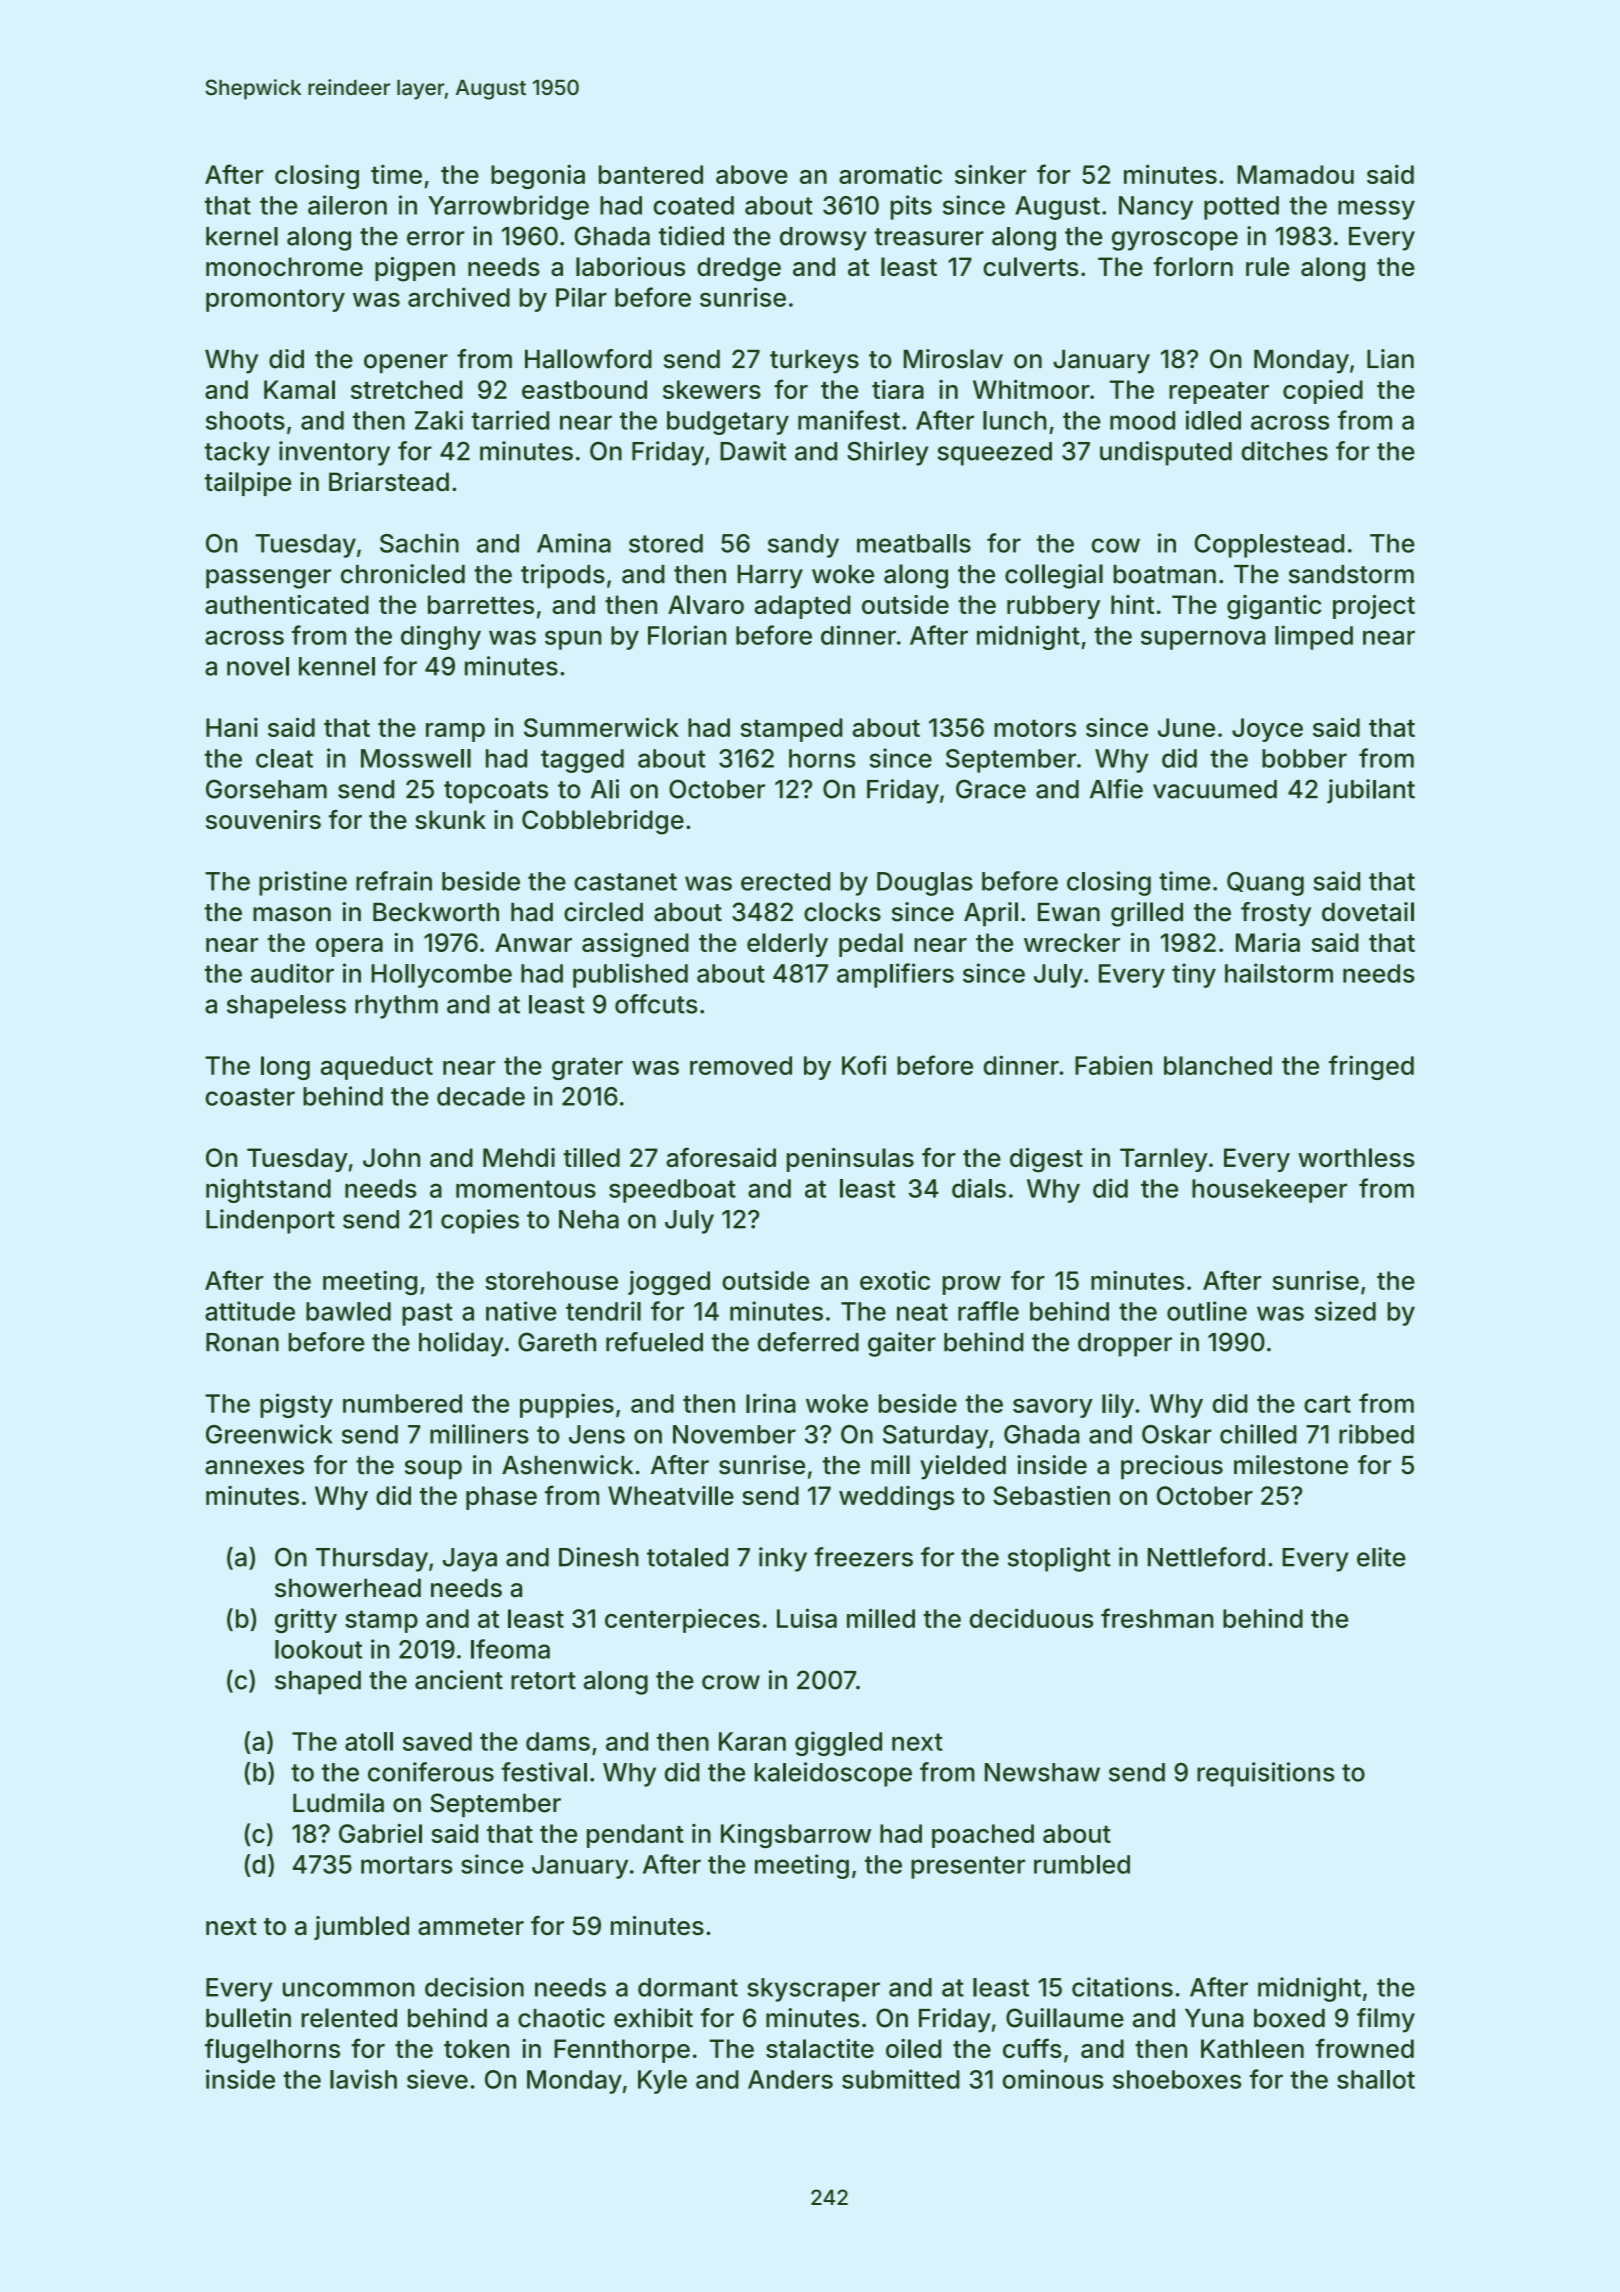 The image size is (1620, 2292). Describe the element at coordinates (1356, 1157) in the screenshot. I see `worthless` at that location.
